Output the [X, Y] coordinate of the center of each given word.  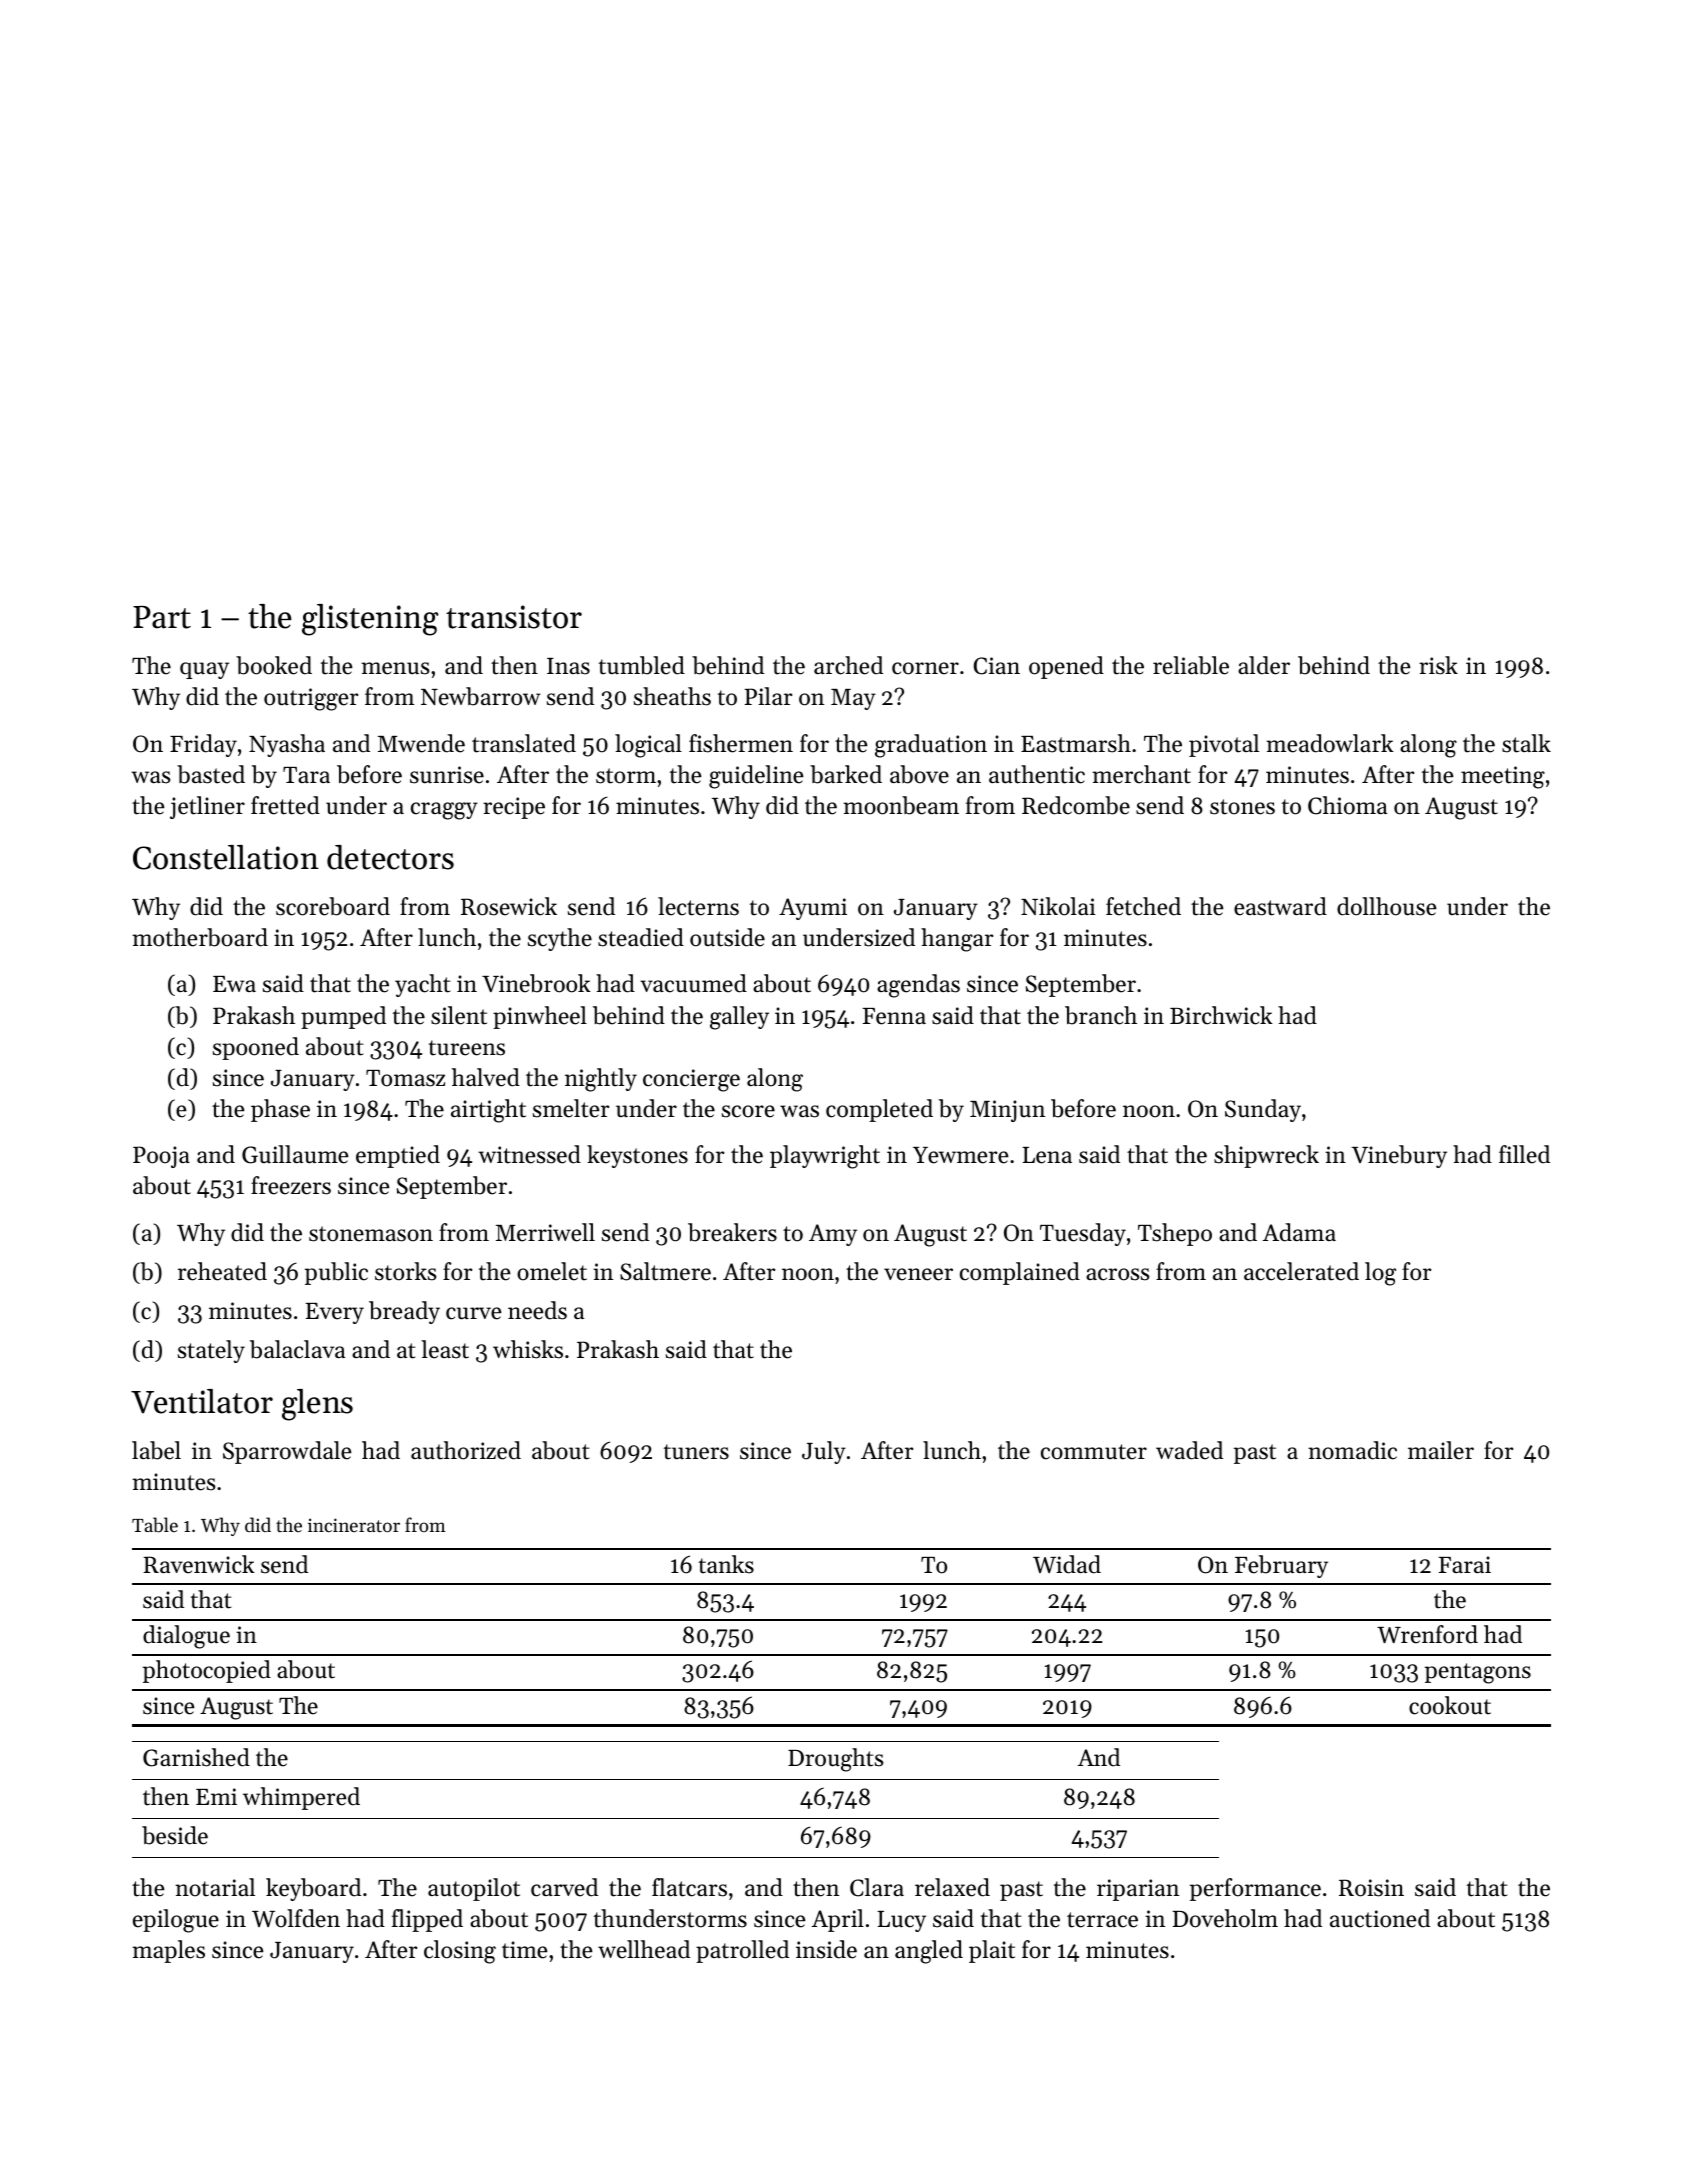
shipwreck [1266, 1156]
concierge [691, 1080]
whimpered [301, 1798]
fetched [1143, 906]
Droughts [835, 1760]
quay [204, 670]
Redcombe [1076, 805]
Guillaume [295, 1154]
